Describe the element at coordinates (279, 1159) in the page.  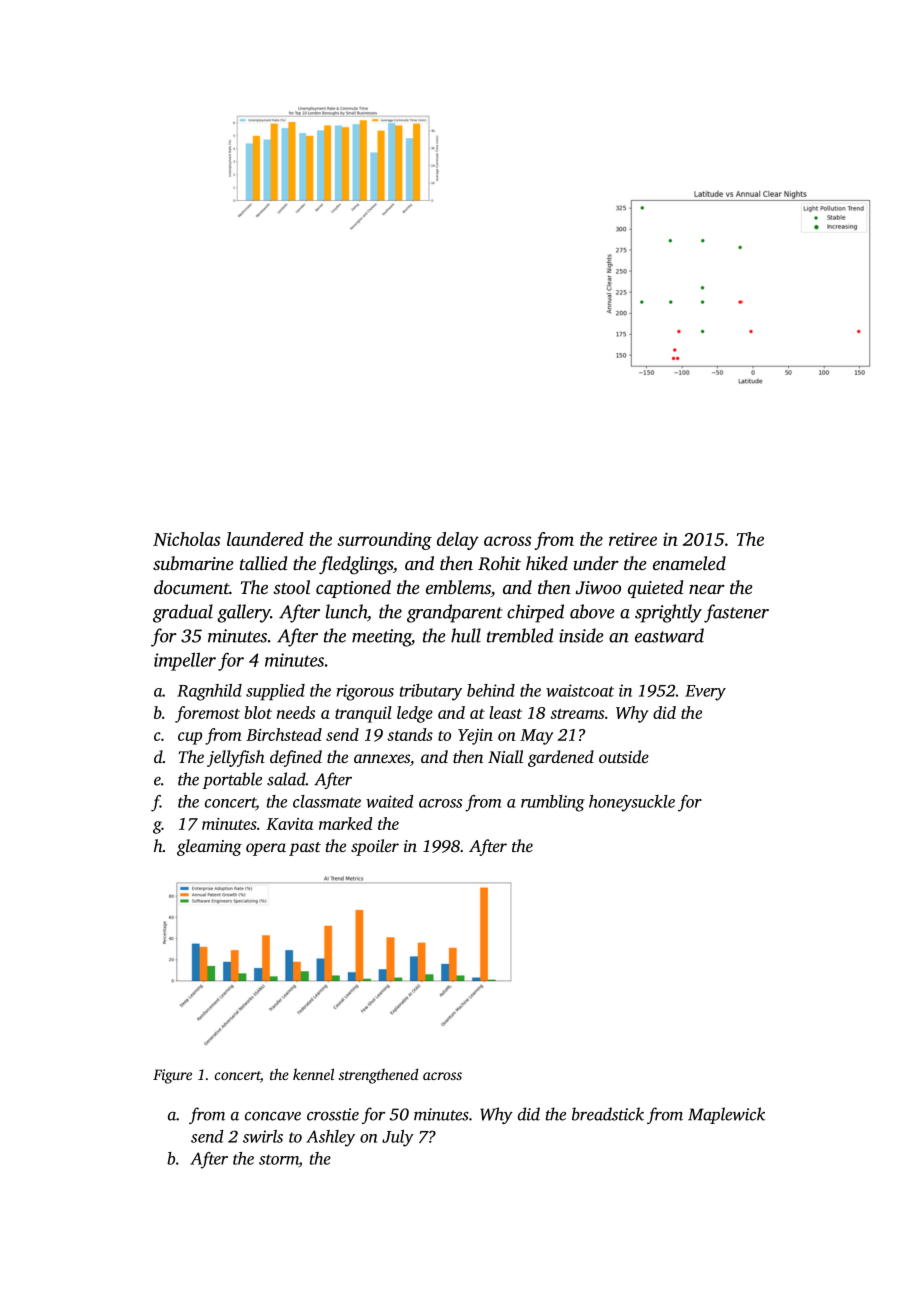
I see `storm` at that location.
